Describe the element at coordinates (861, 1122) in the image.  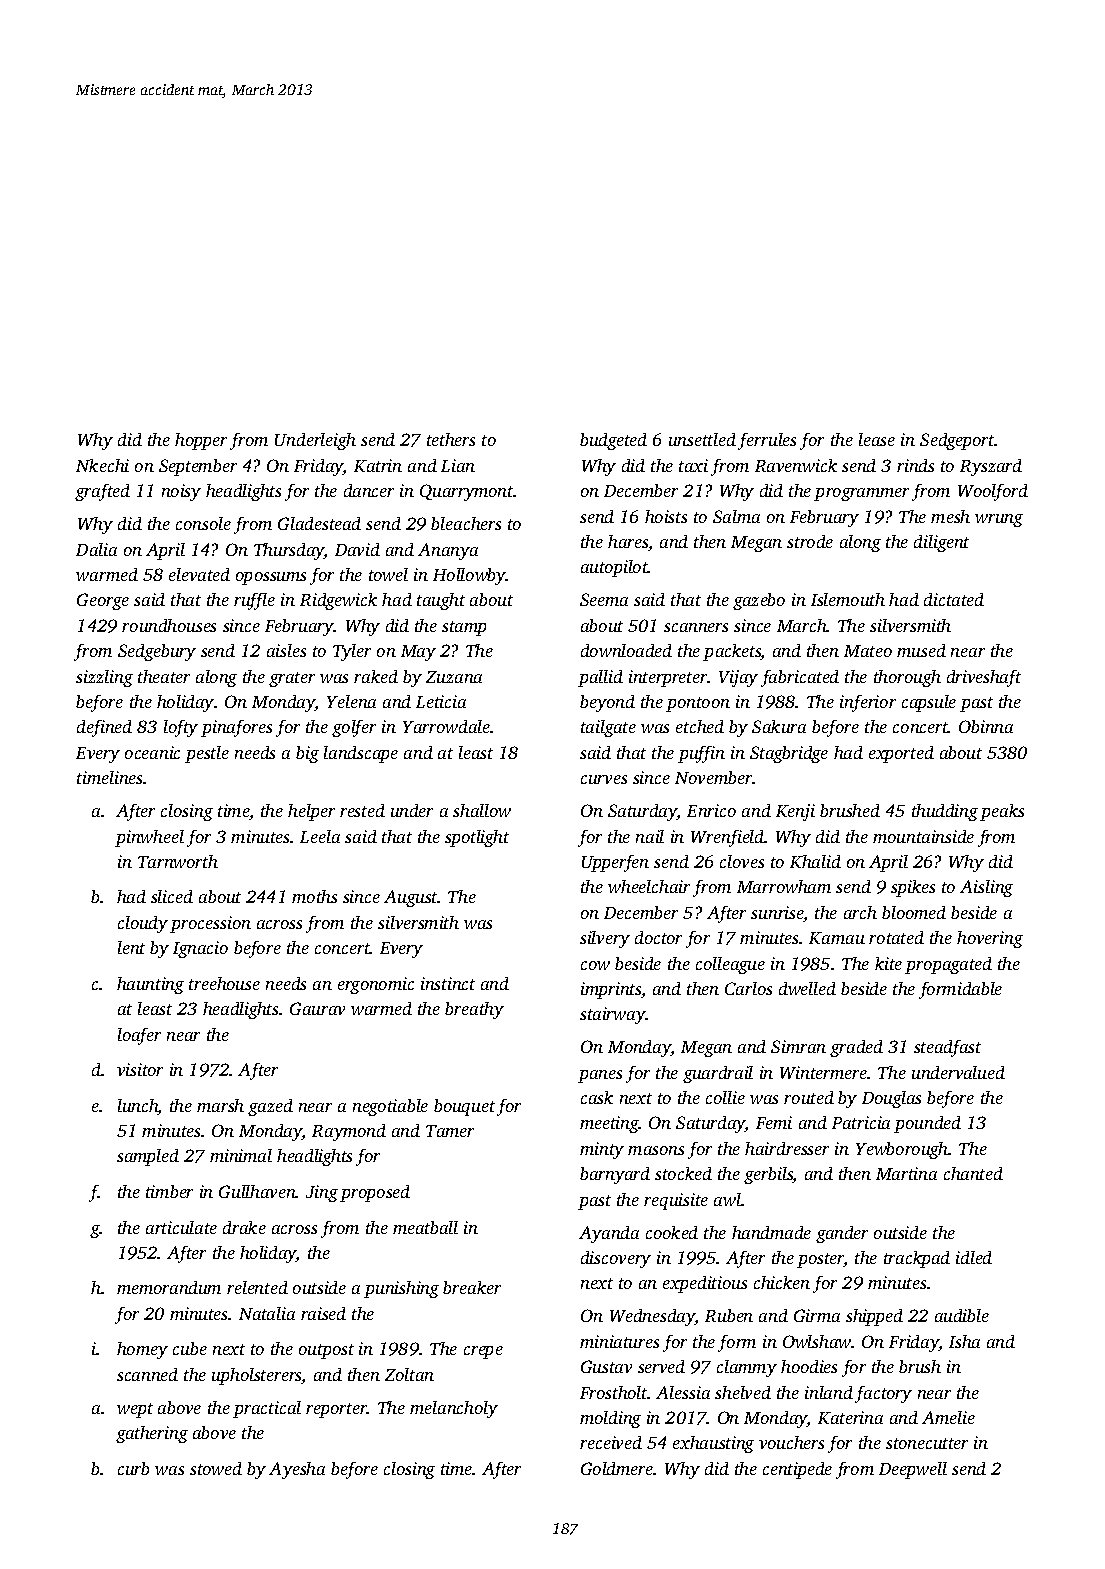
I see `Patricia` at that location.
